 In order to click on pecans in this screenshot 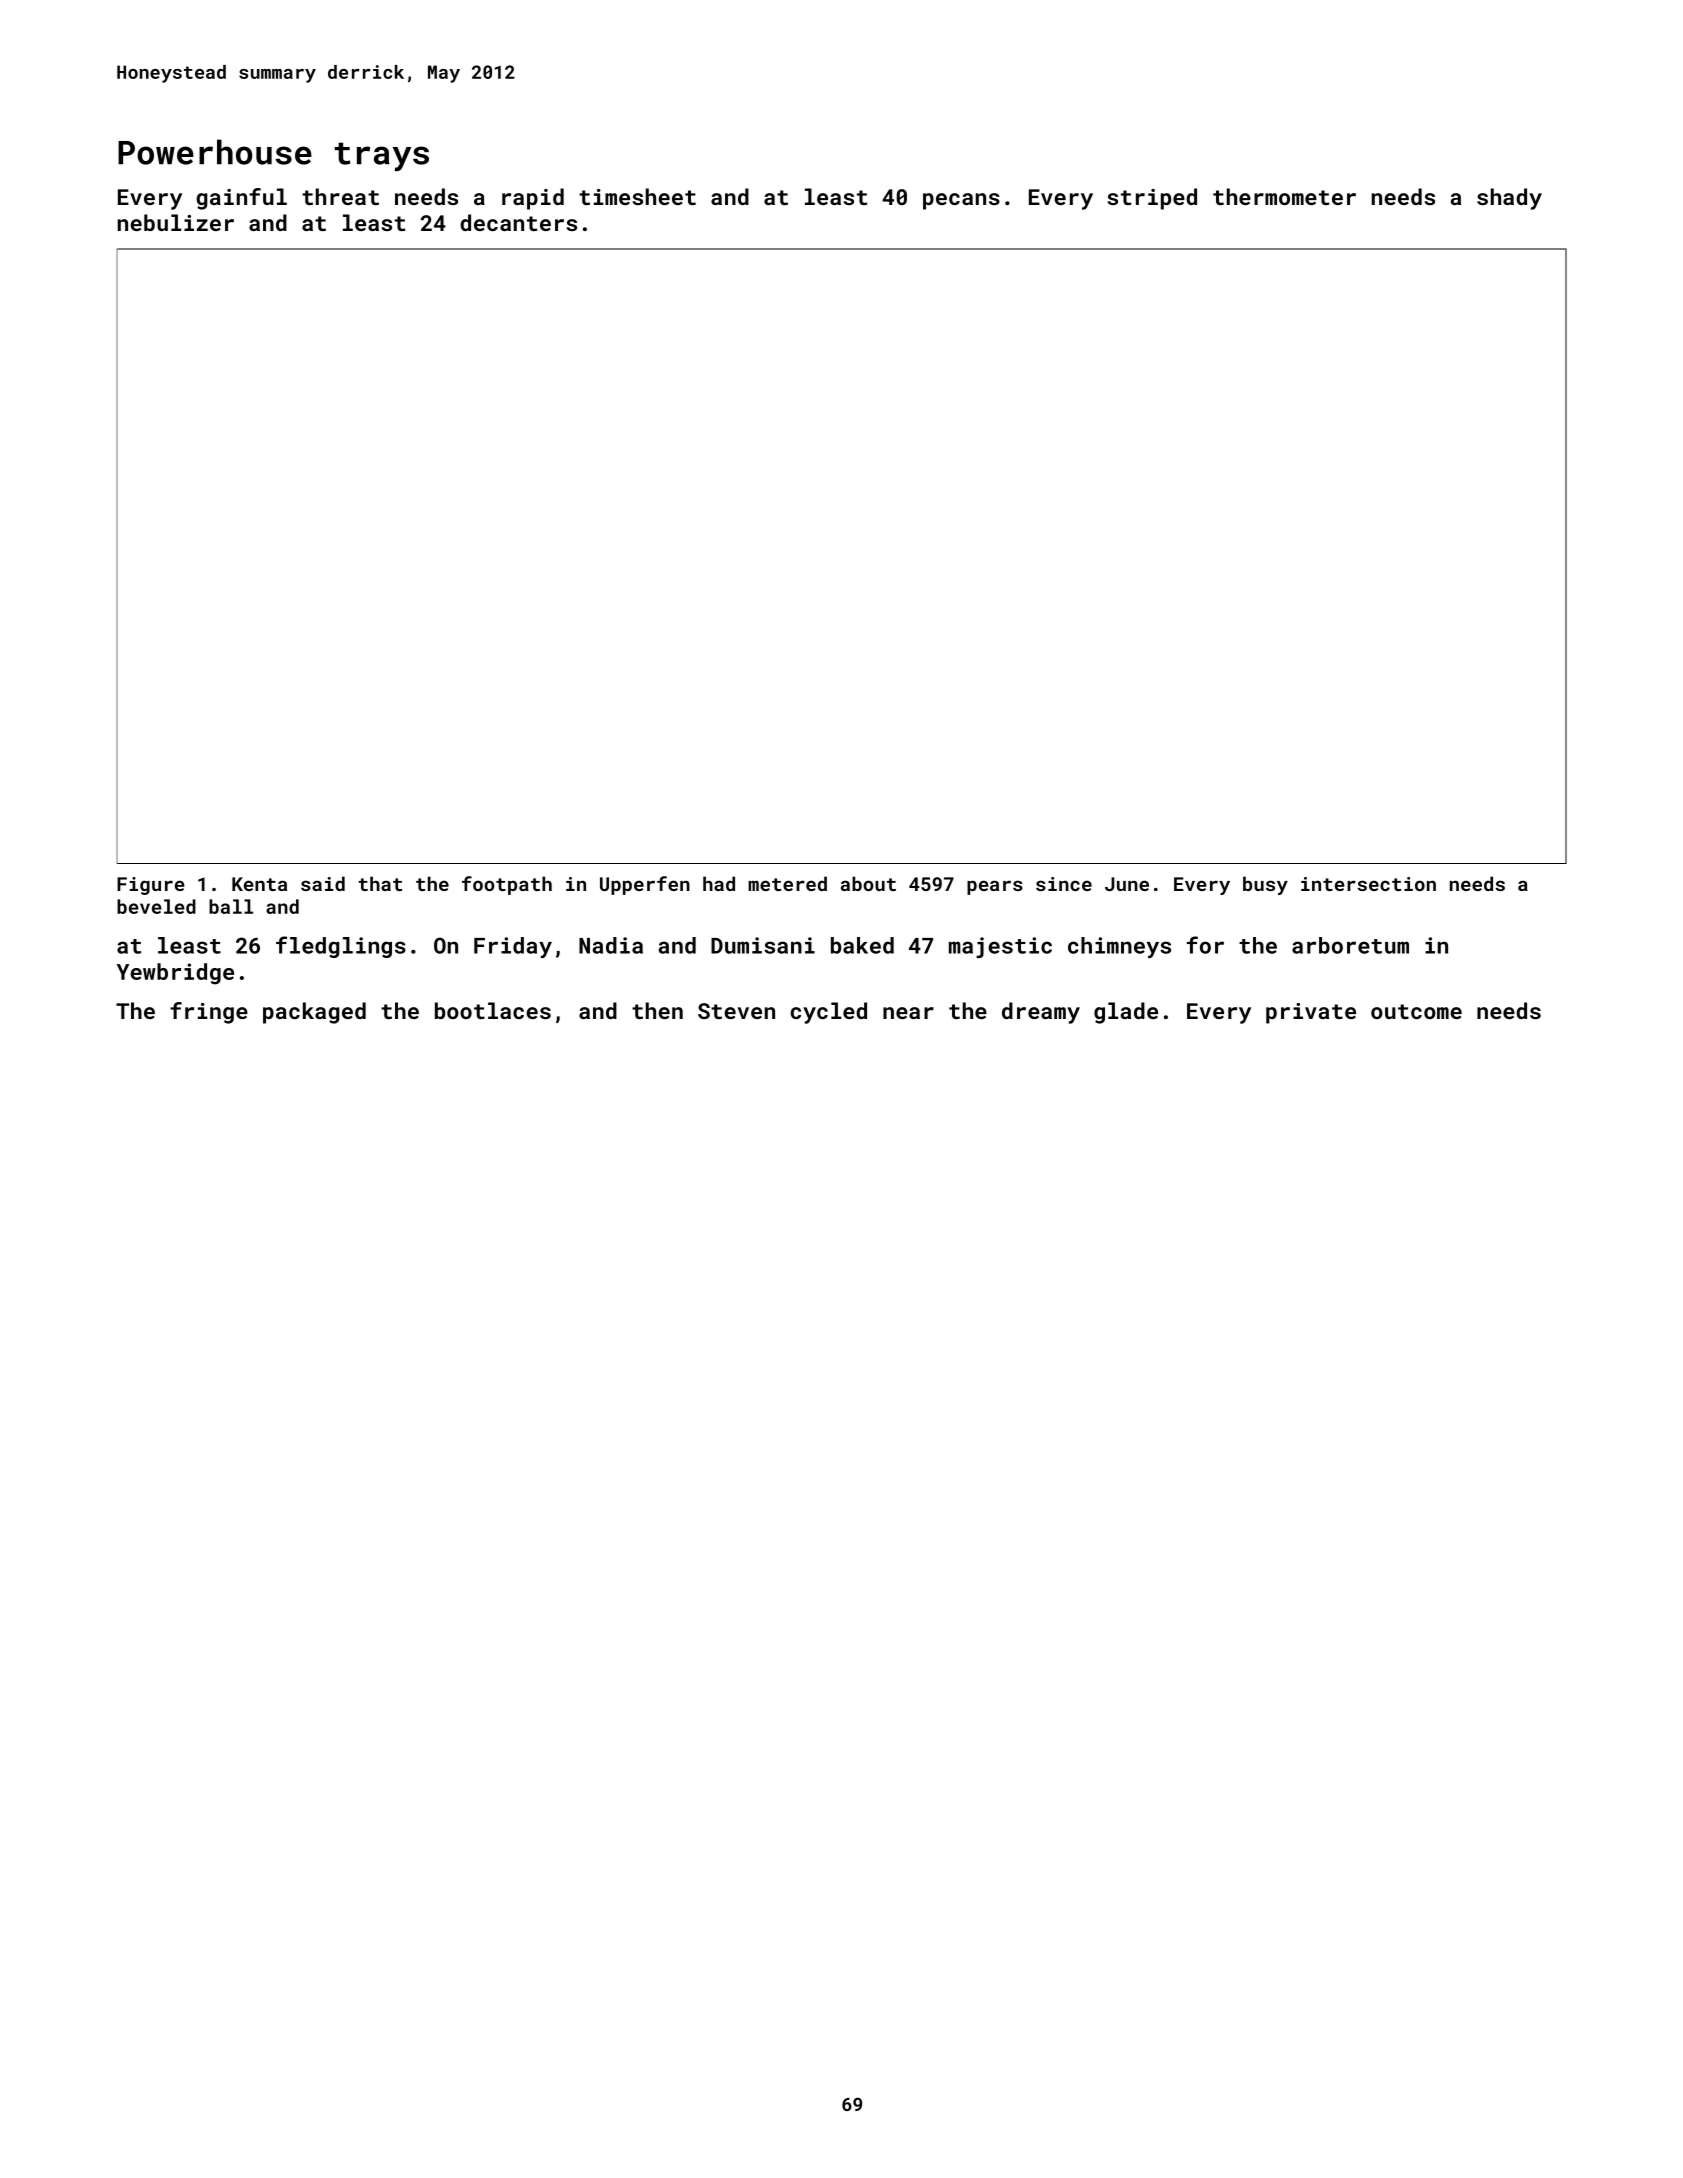, I will do `click(961, 201)`.
